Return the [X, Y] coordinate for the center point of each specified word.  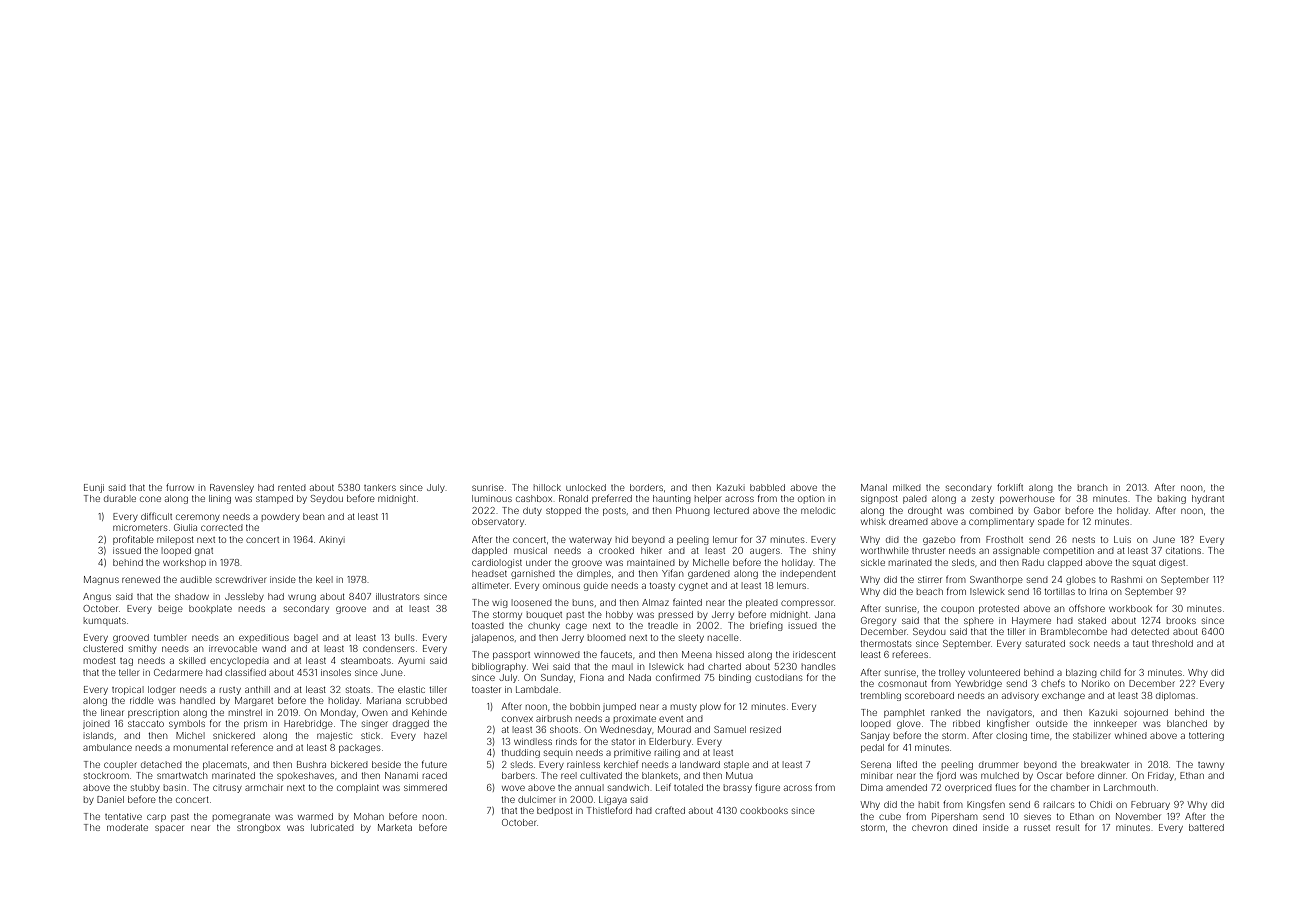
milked [907, 487]
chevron [929, 827]
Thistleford [609, 810]
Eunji [94, 488]
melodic [818, 510]
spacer [169, 829]
